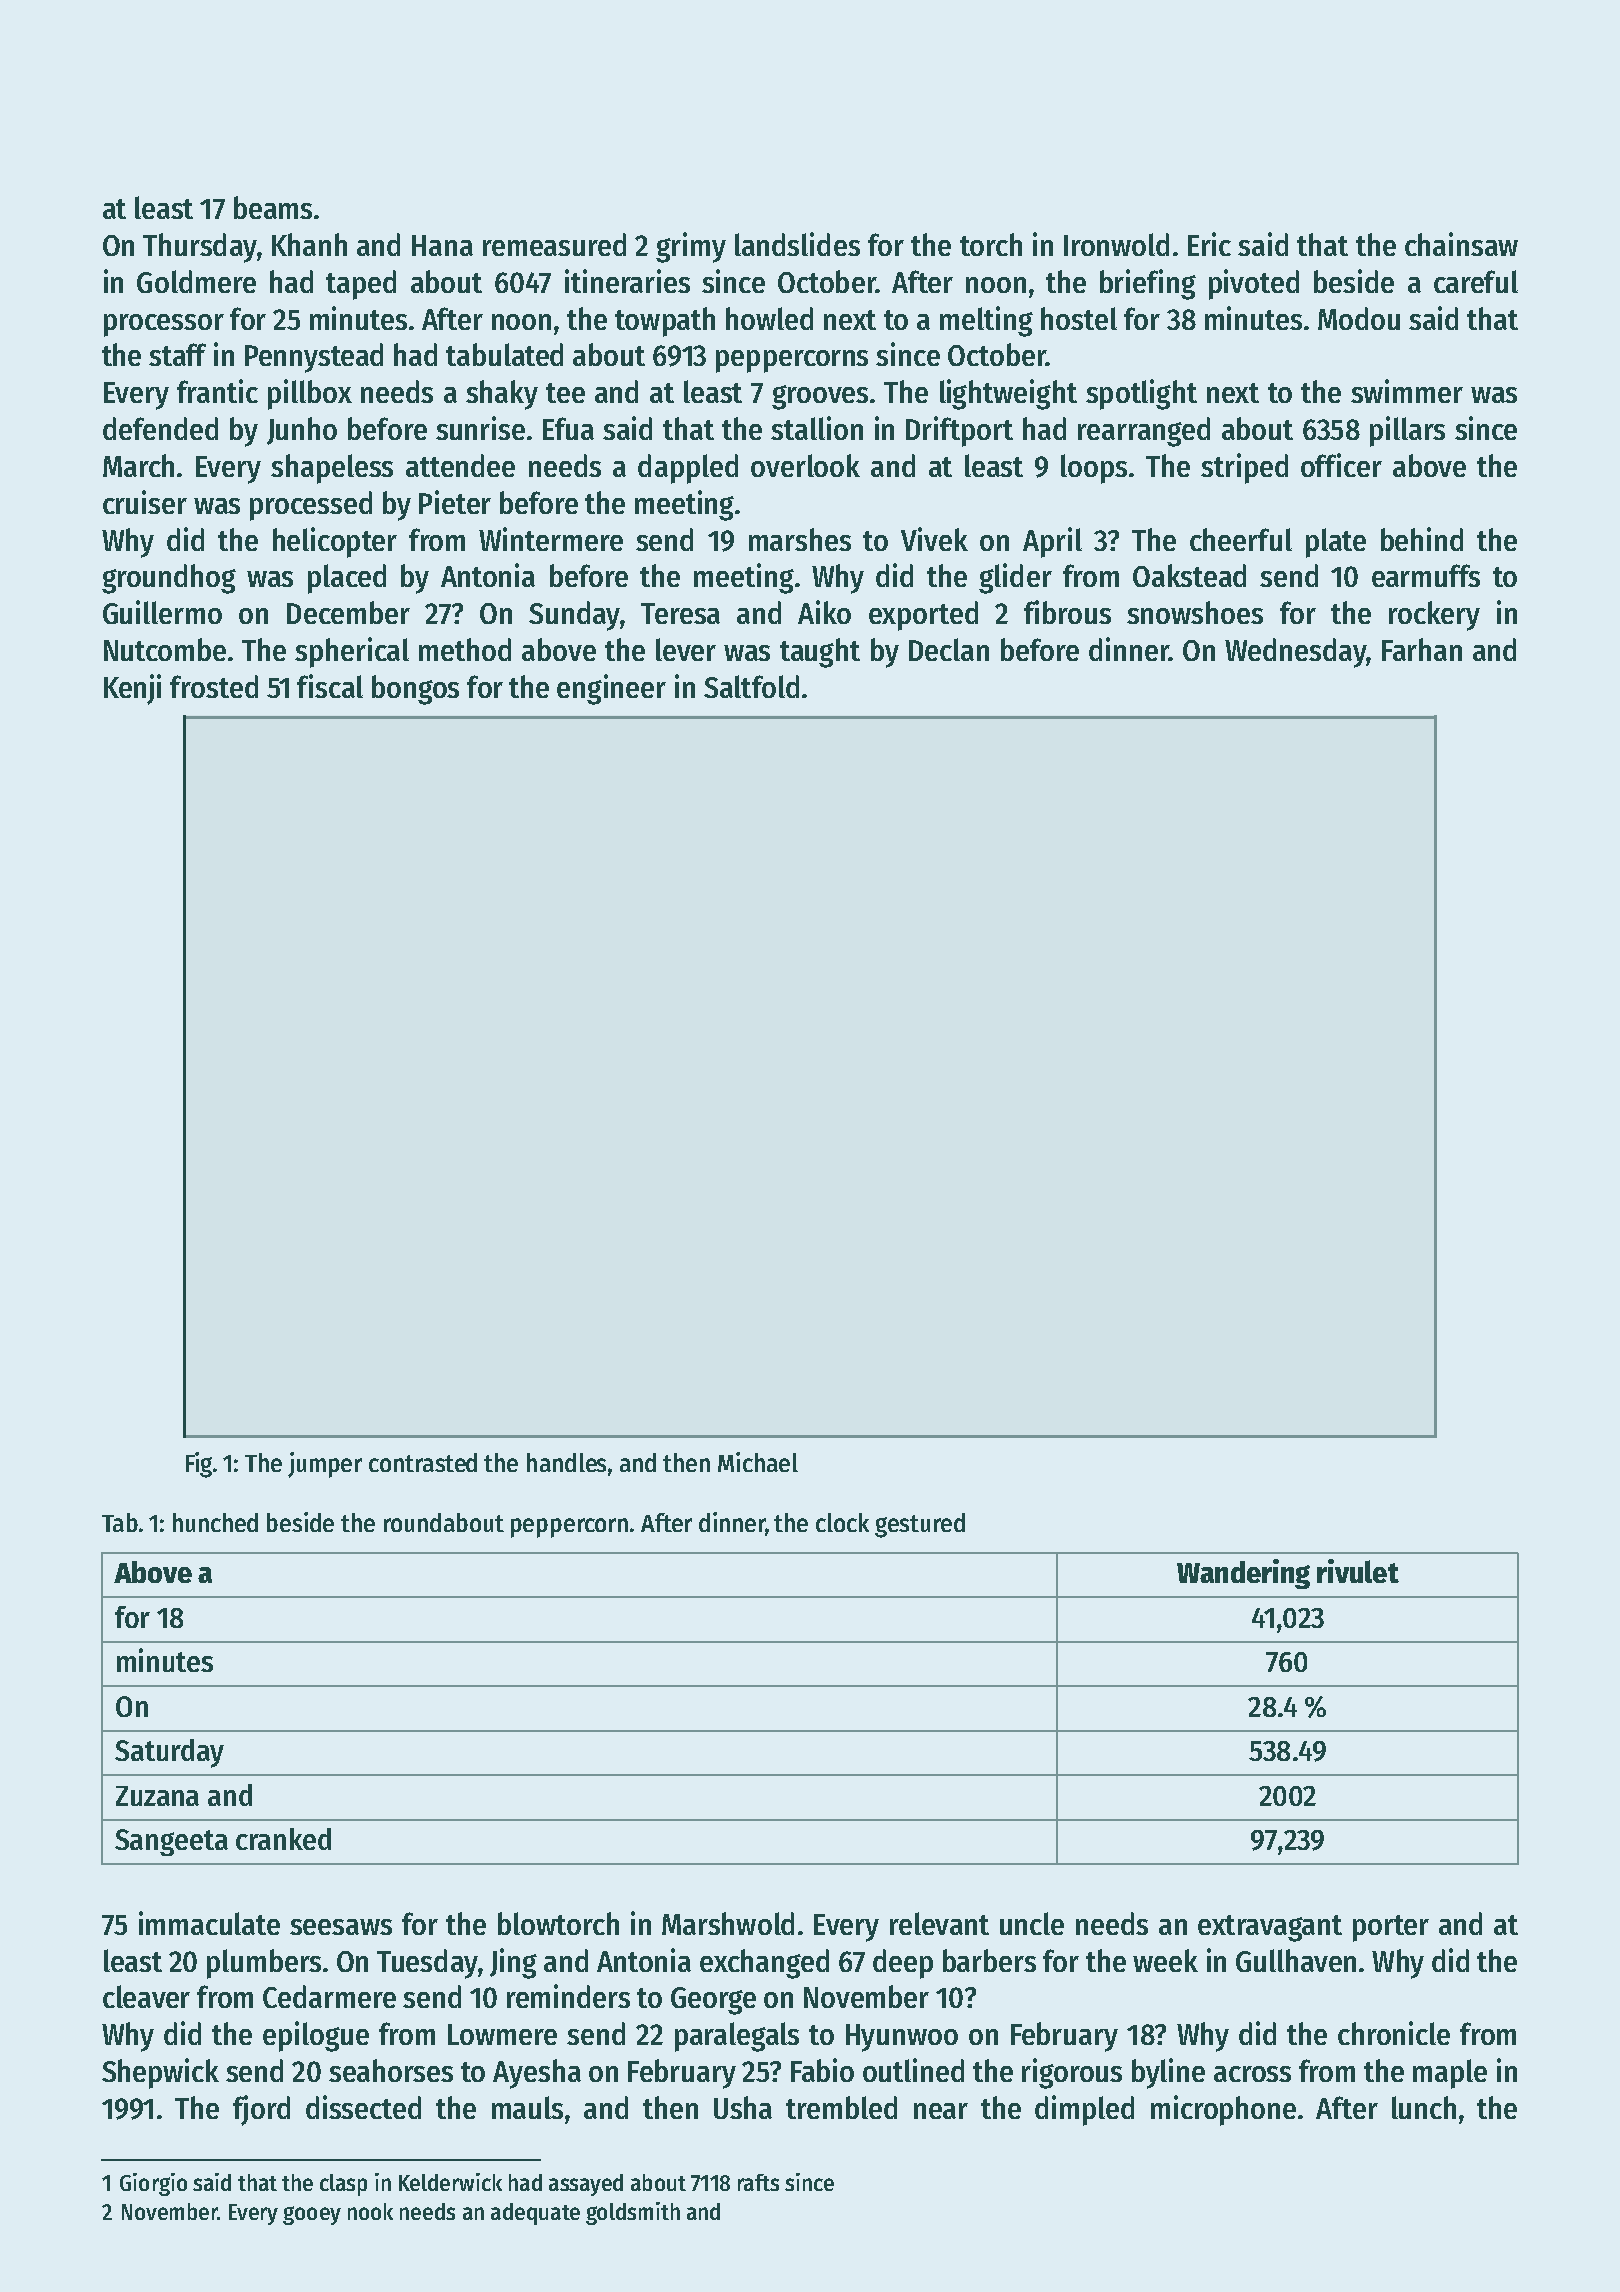 The width and height of the screenshot is (1620, 2292). What do you see at coordinates (1243, 1574) in the screenshot?
I see `Wandering` at bounding box center [1243, 1574].
